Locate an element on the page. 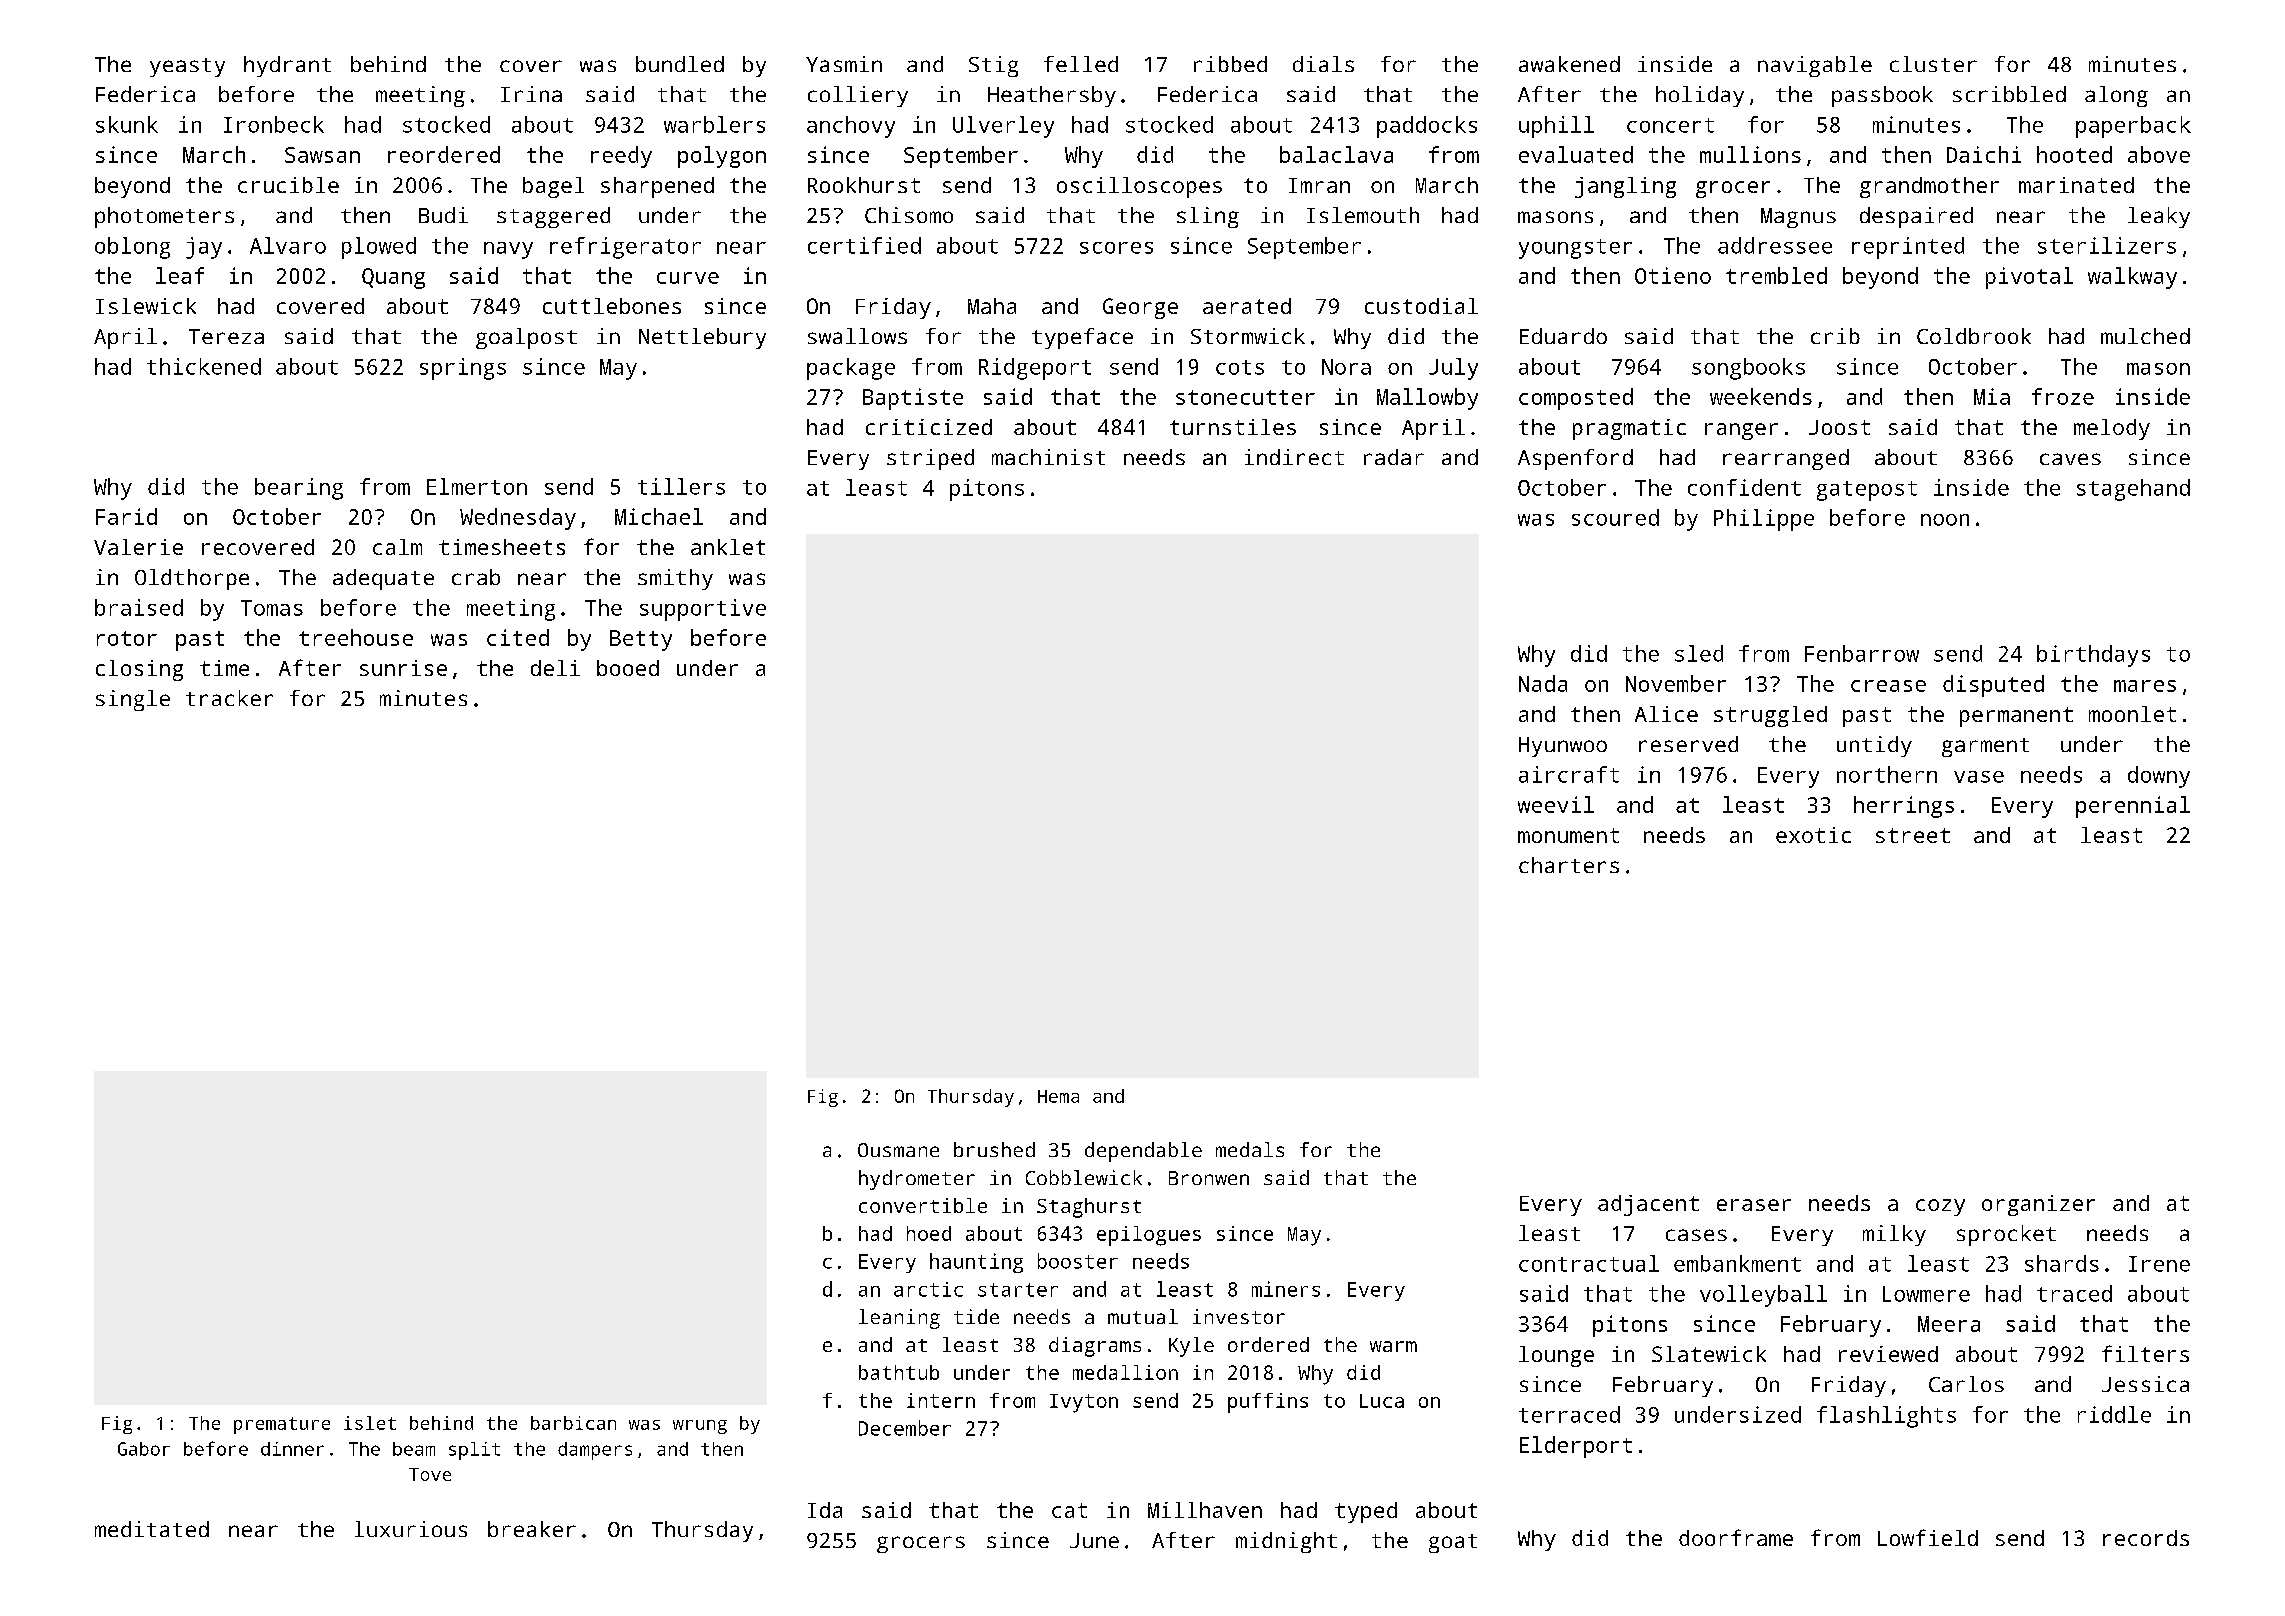  medals is located at coordinates (1250, 1149).
